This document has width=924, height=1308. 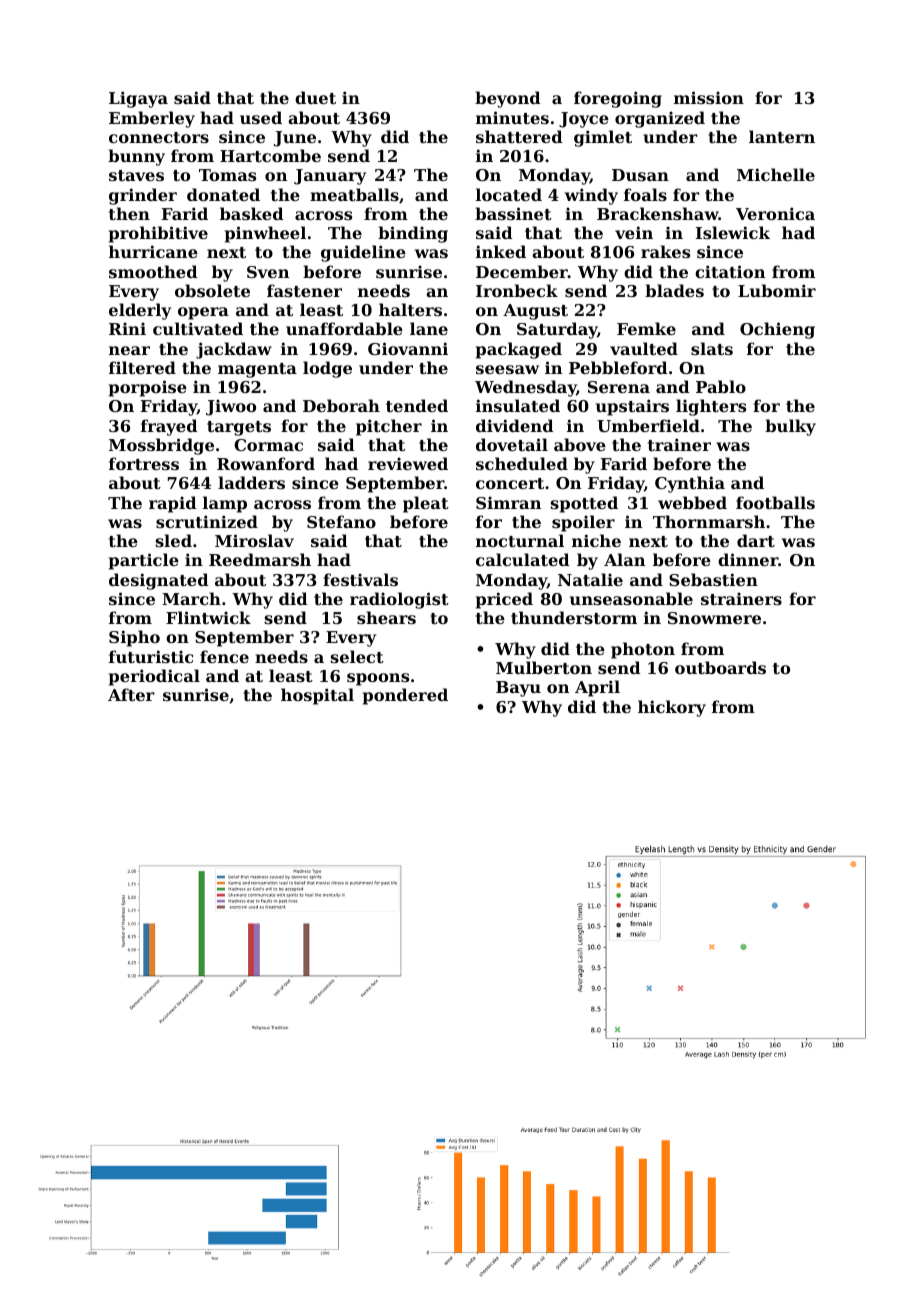 I want to click on pondered, so click(x=405, y=696).
